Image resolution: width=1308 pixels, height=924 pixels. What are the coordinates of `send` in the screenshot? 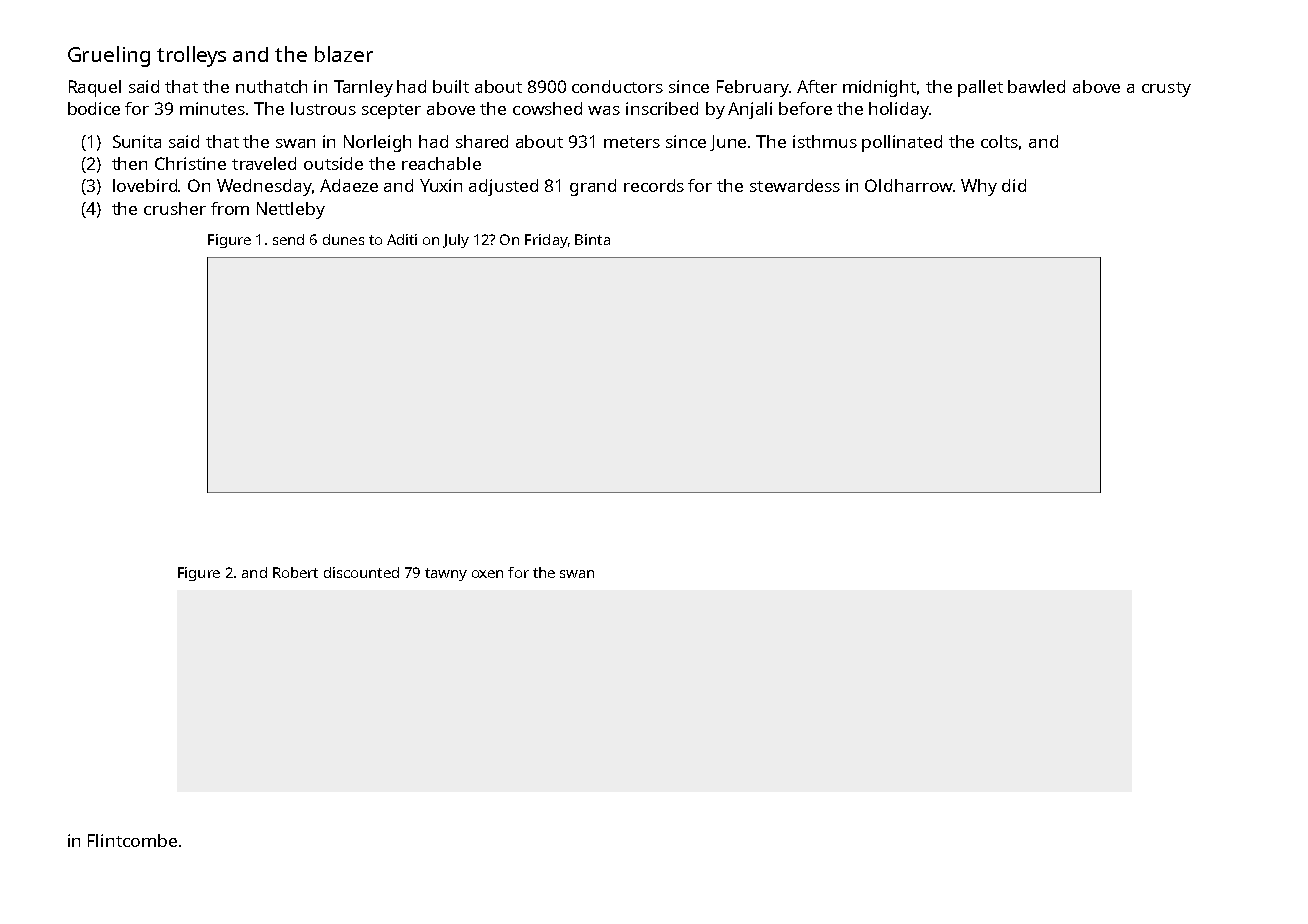 It's located at (288, 239).
